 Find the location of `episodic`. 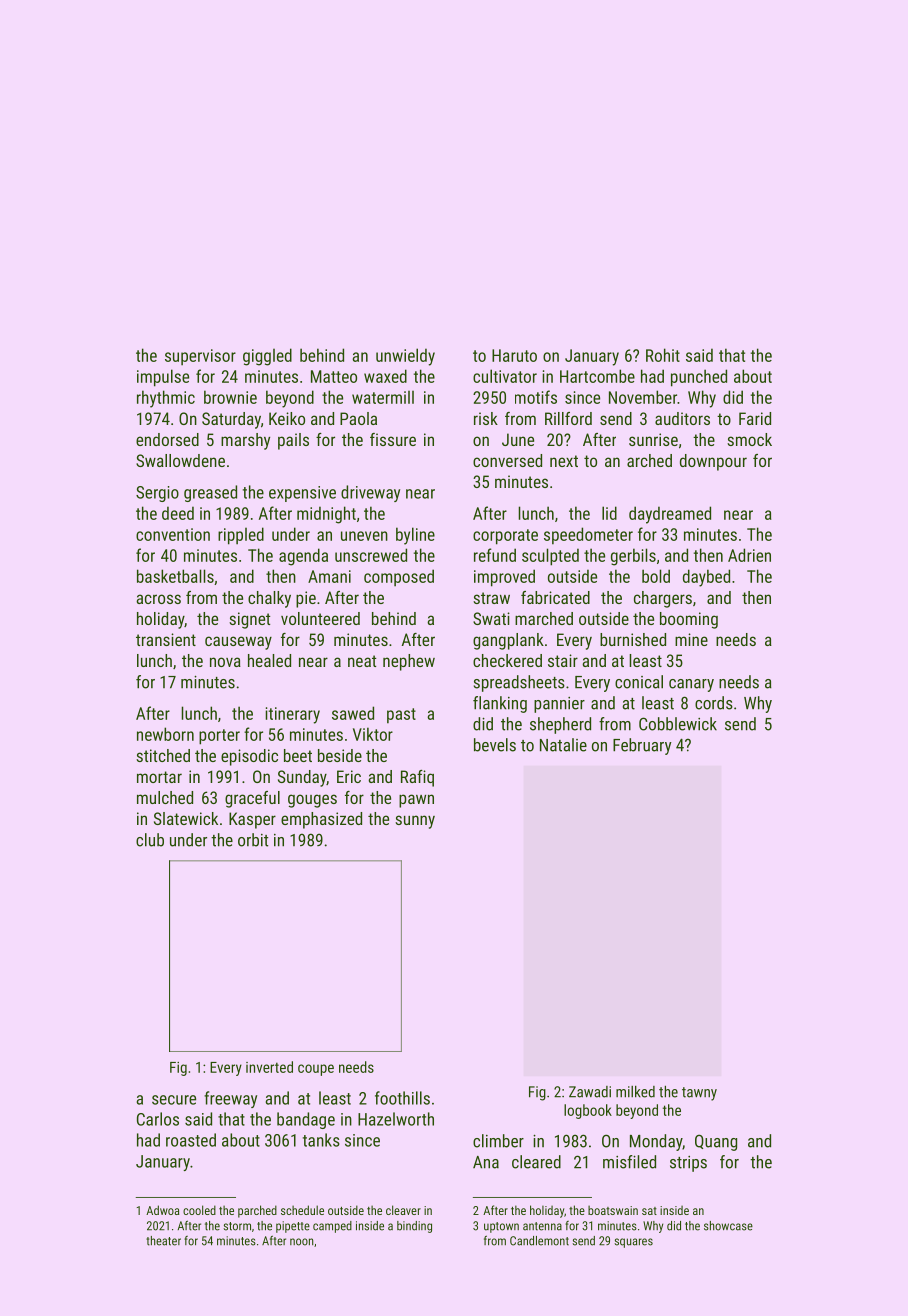

episodic is located at coordinates (249, 757).
